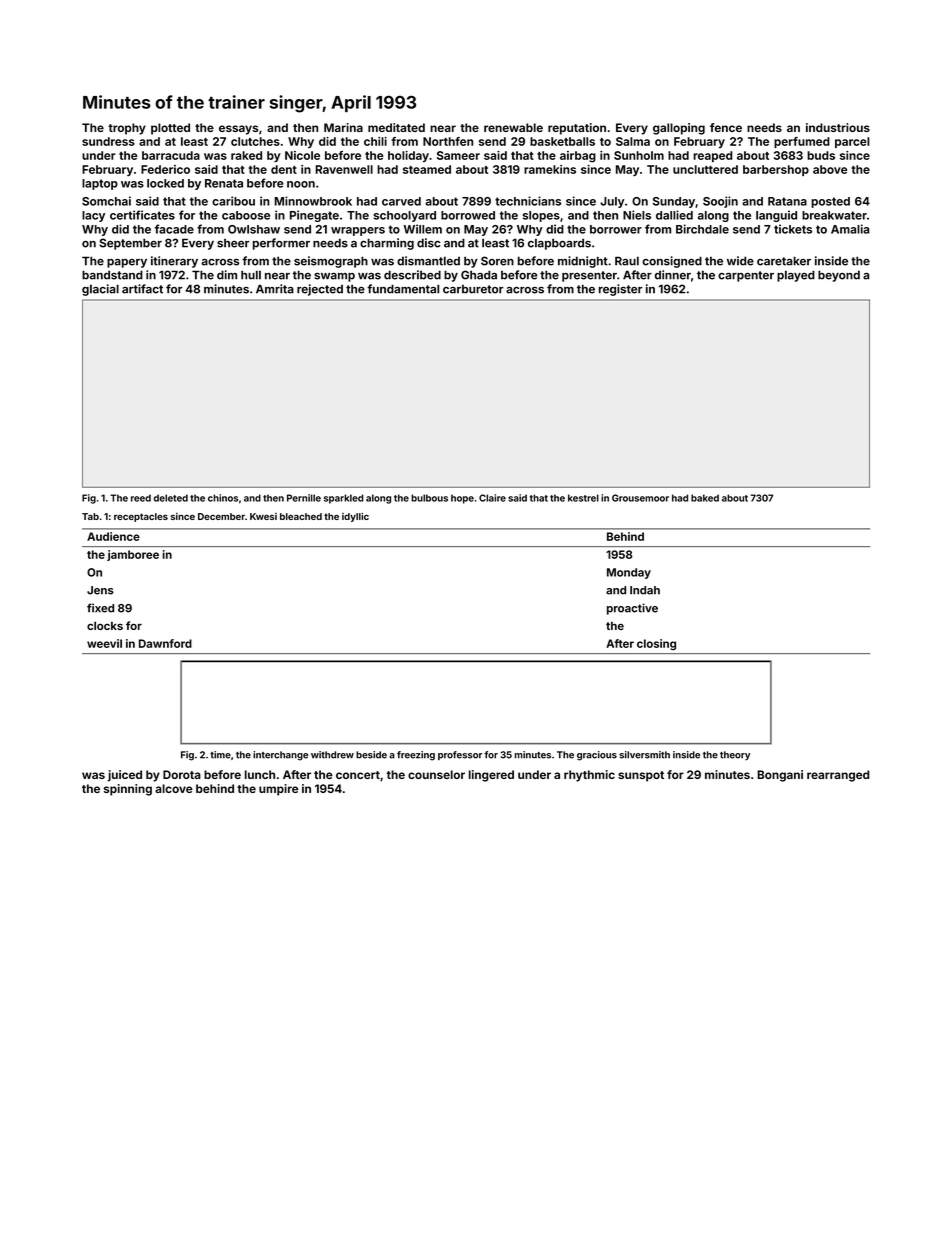  What do you see at coordinates (125, 776) in the screenshot?
I see `juiced` at bounding box center [125, 776].
